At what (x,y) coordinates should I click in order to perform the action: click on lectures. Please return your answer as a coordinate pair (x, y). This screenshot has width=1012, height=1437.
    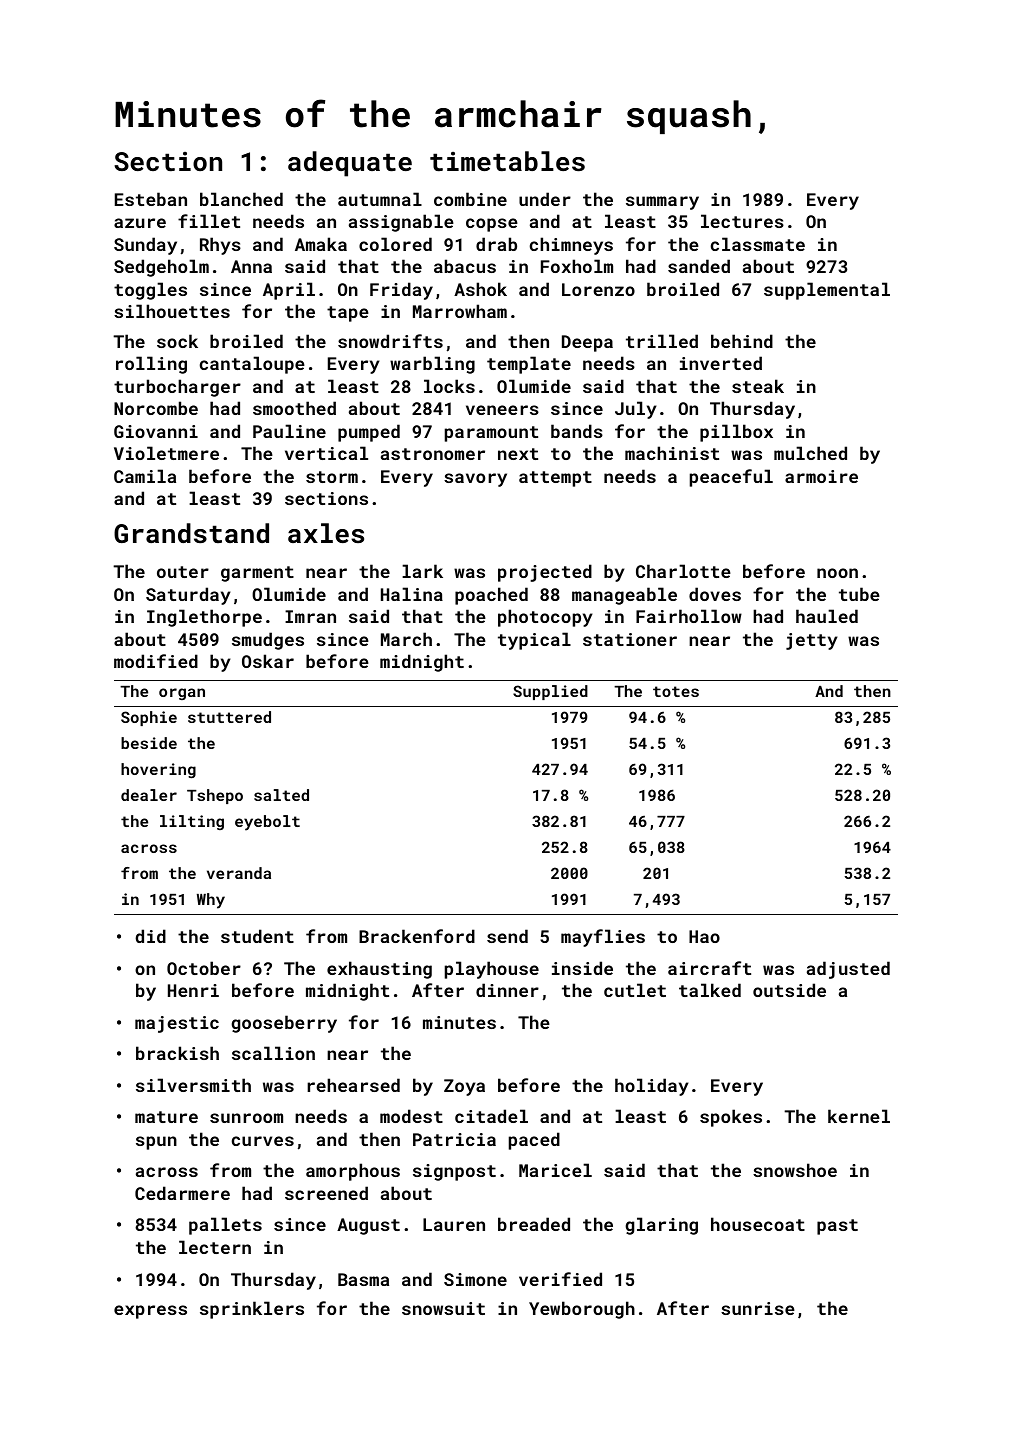
    Looking at the image, I should click on (742, 221).
